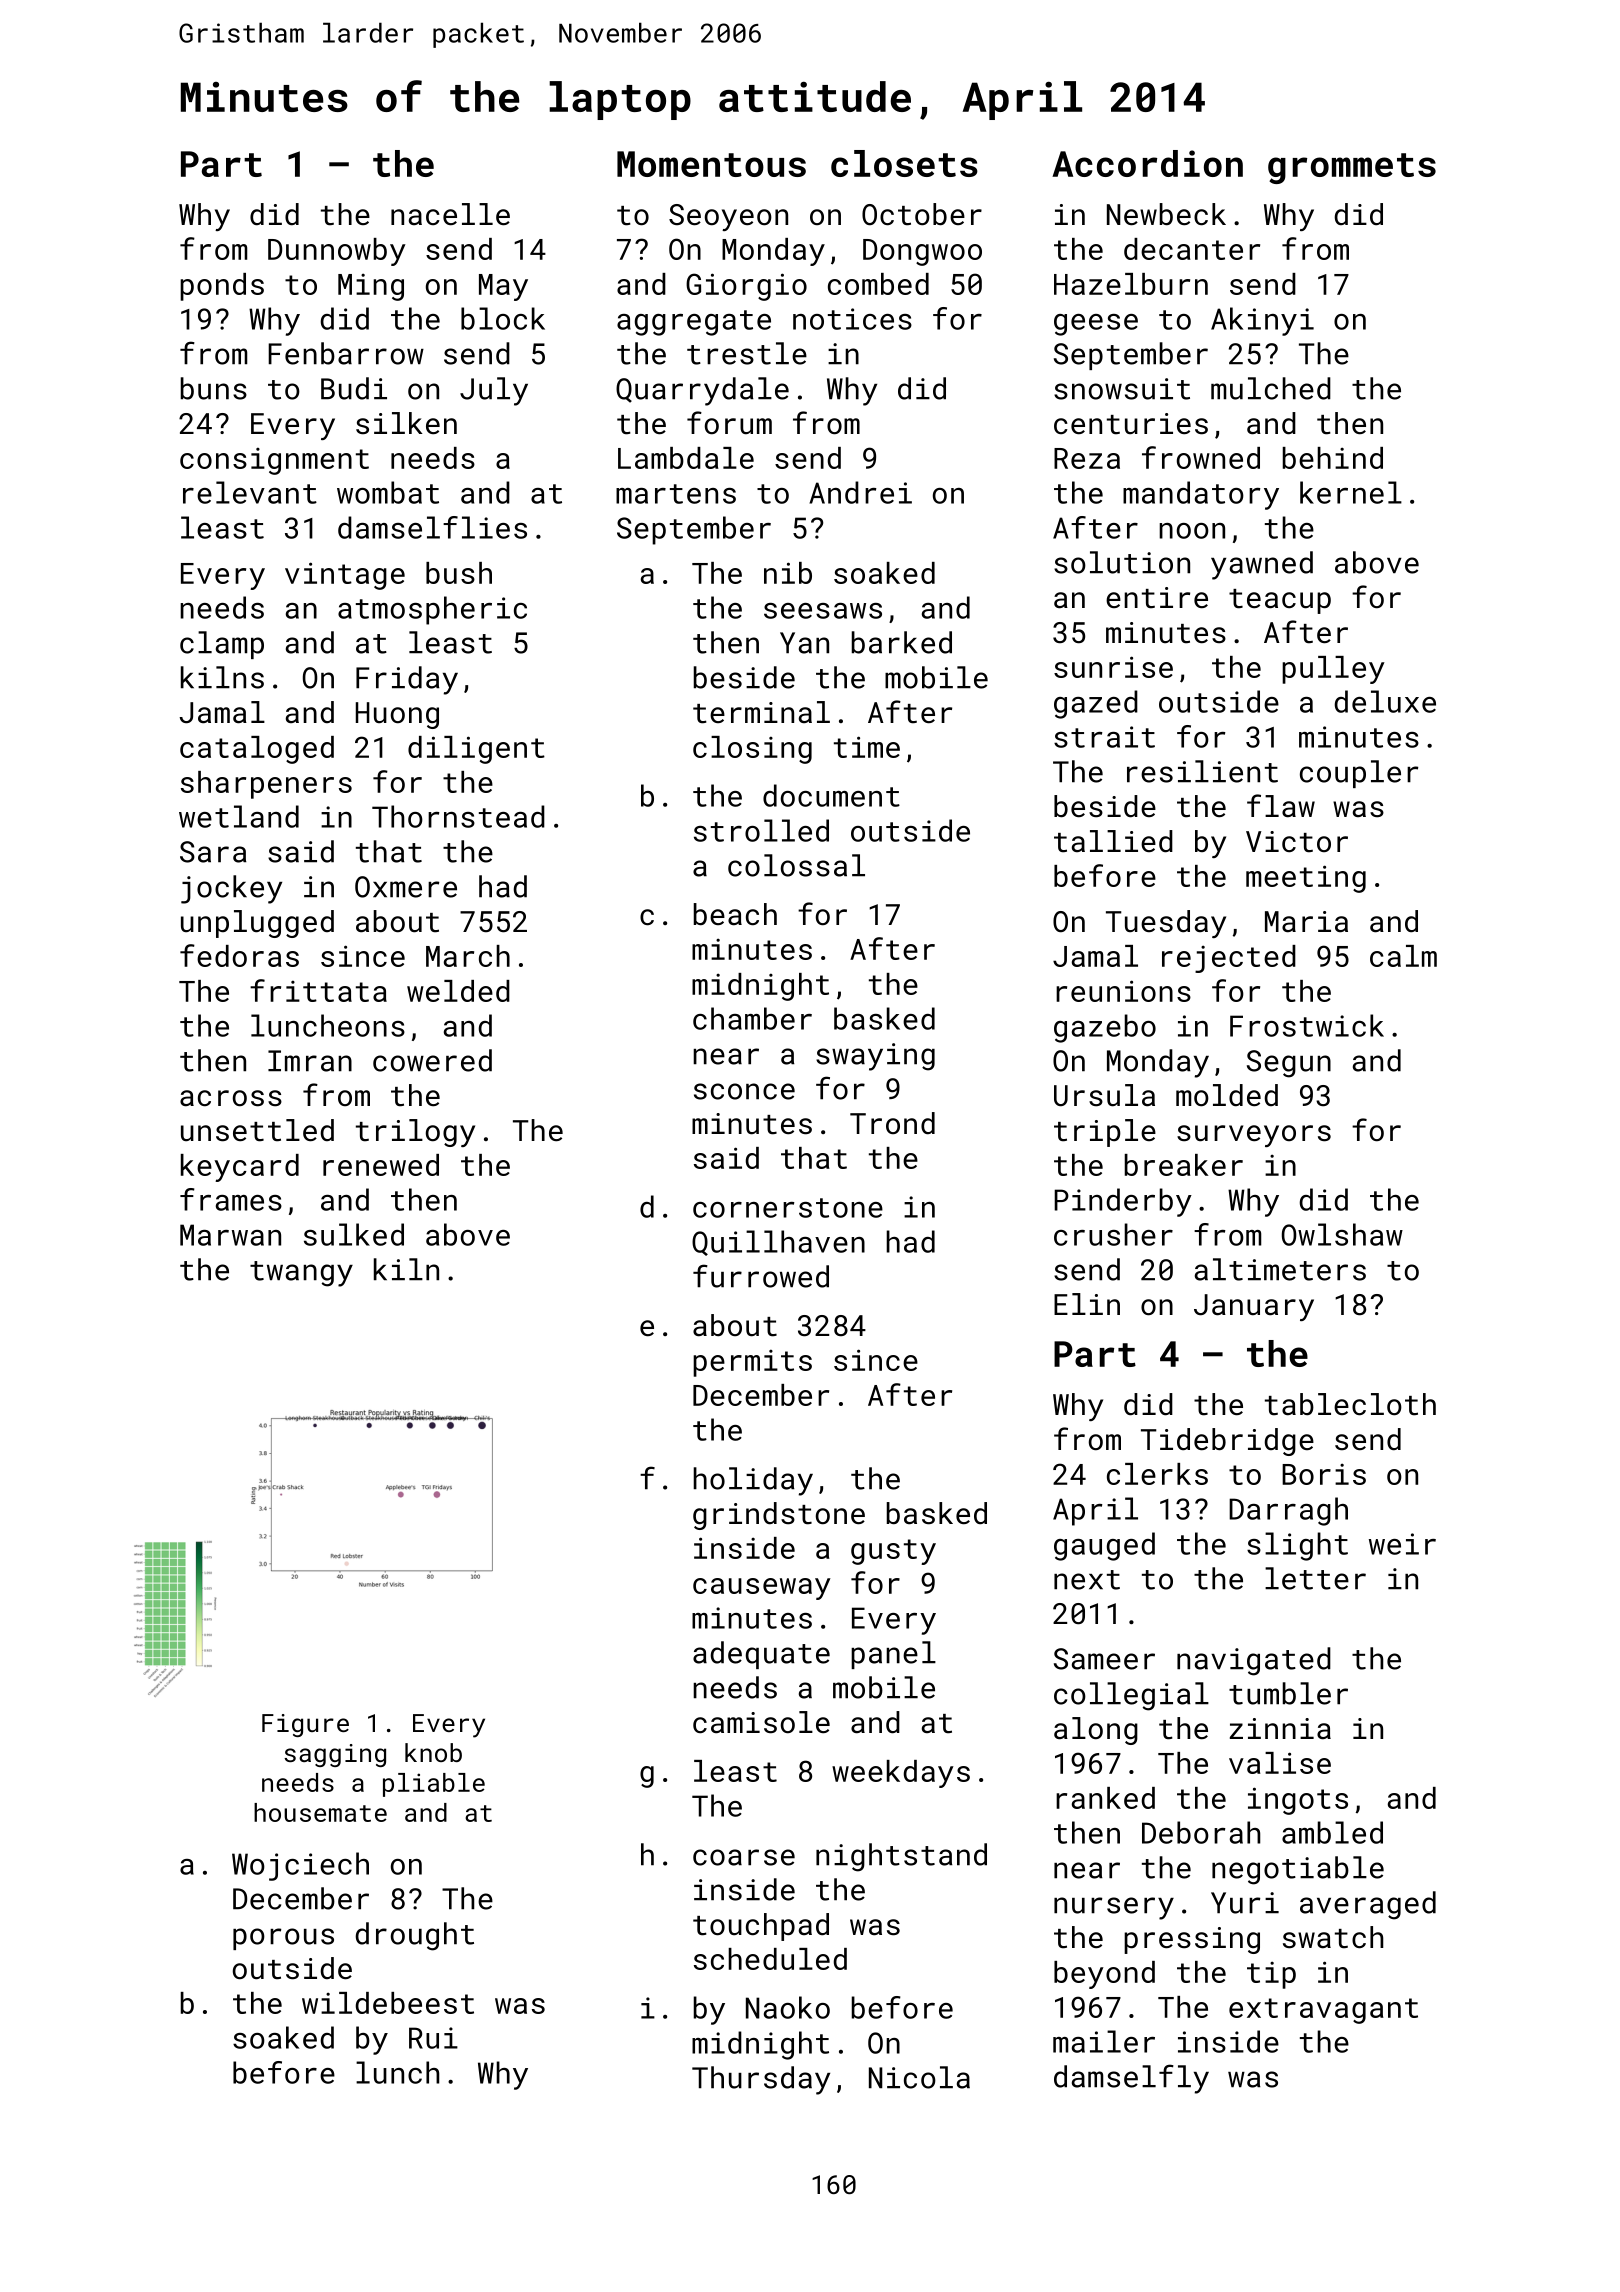 The height and width of the screenshot is (2292, 1620). Describe the element at coordinates (1147, 163) in the screenshot. I see `Accordion` at that location.
